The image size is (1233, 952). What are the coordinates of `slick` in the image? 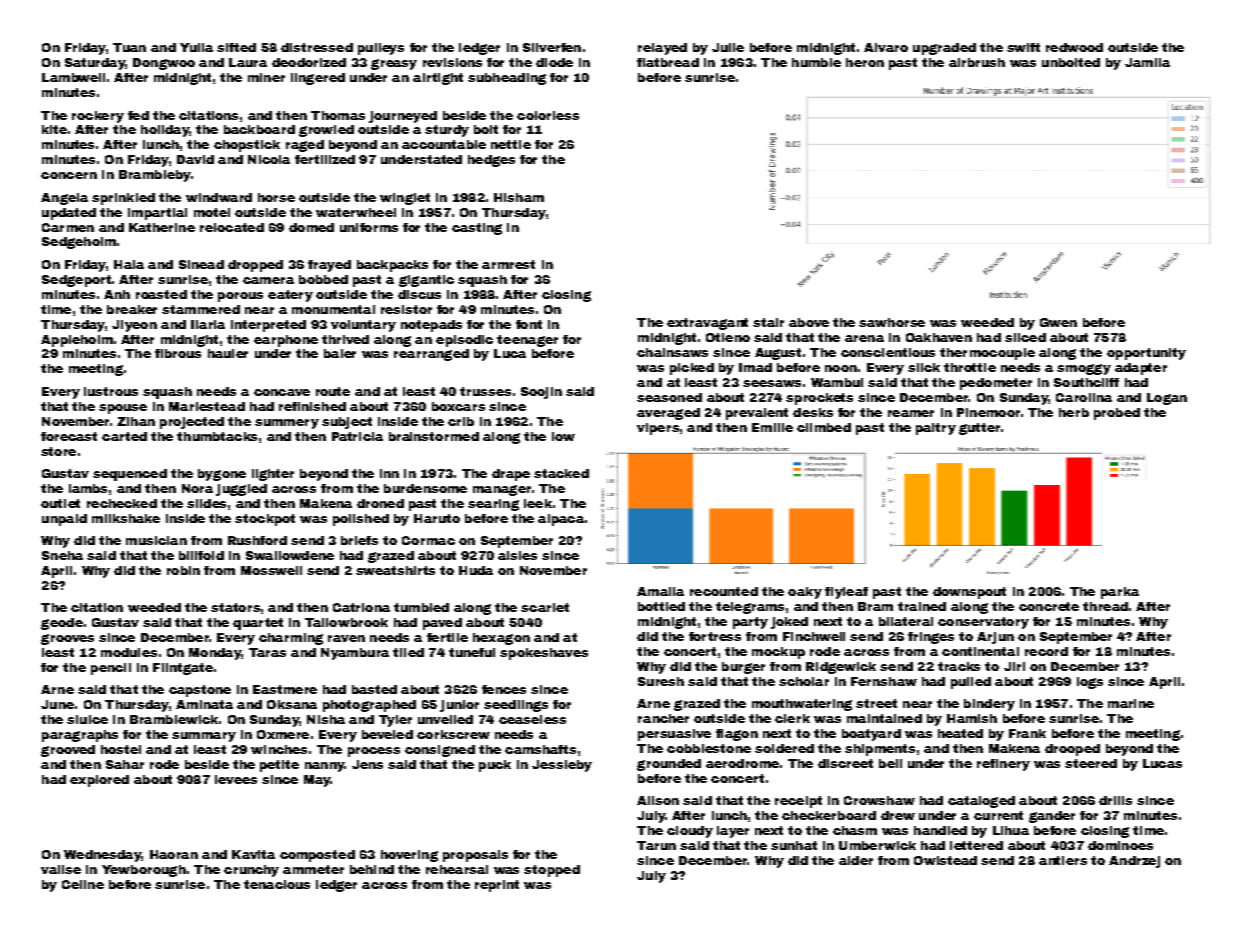 It's located at (924, 367).
